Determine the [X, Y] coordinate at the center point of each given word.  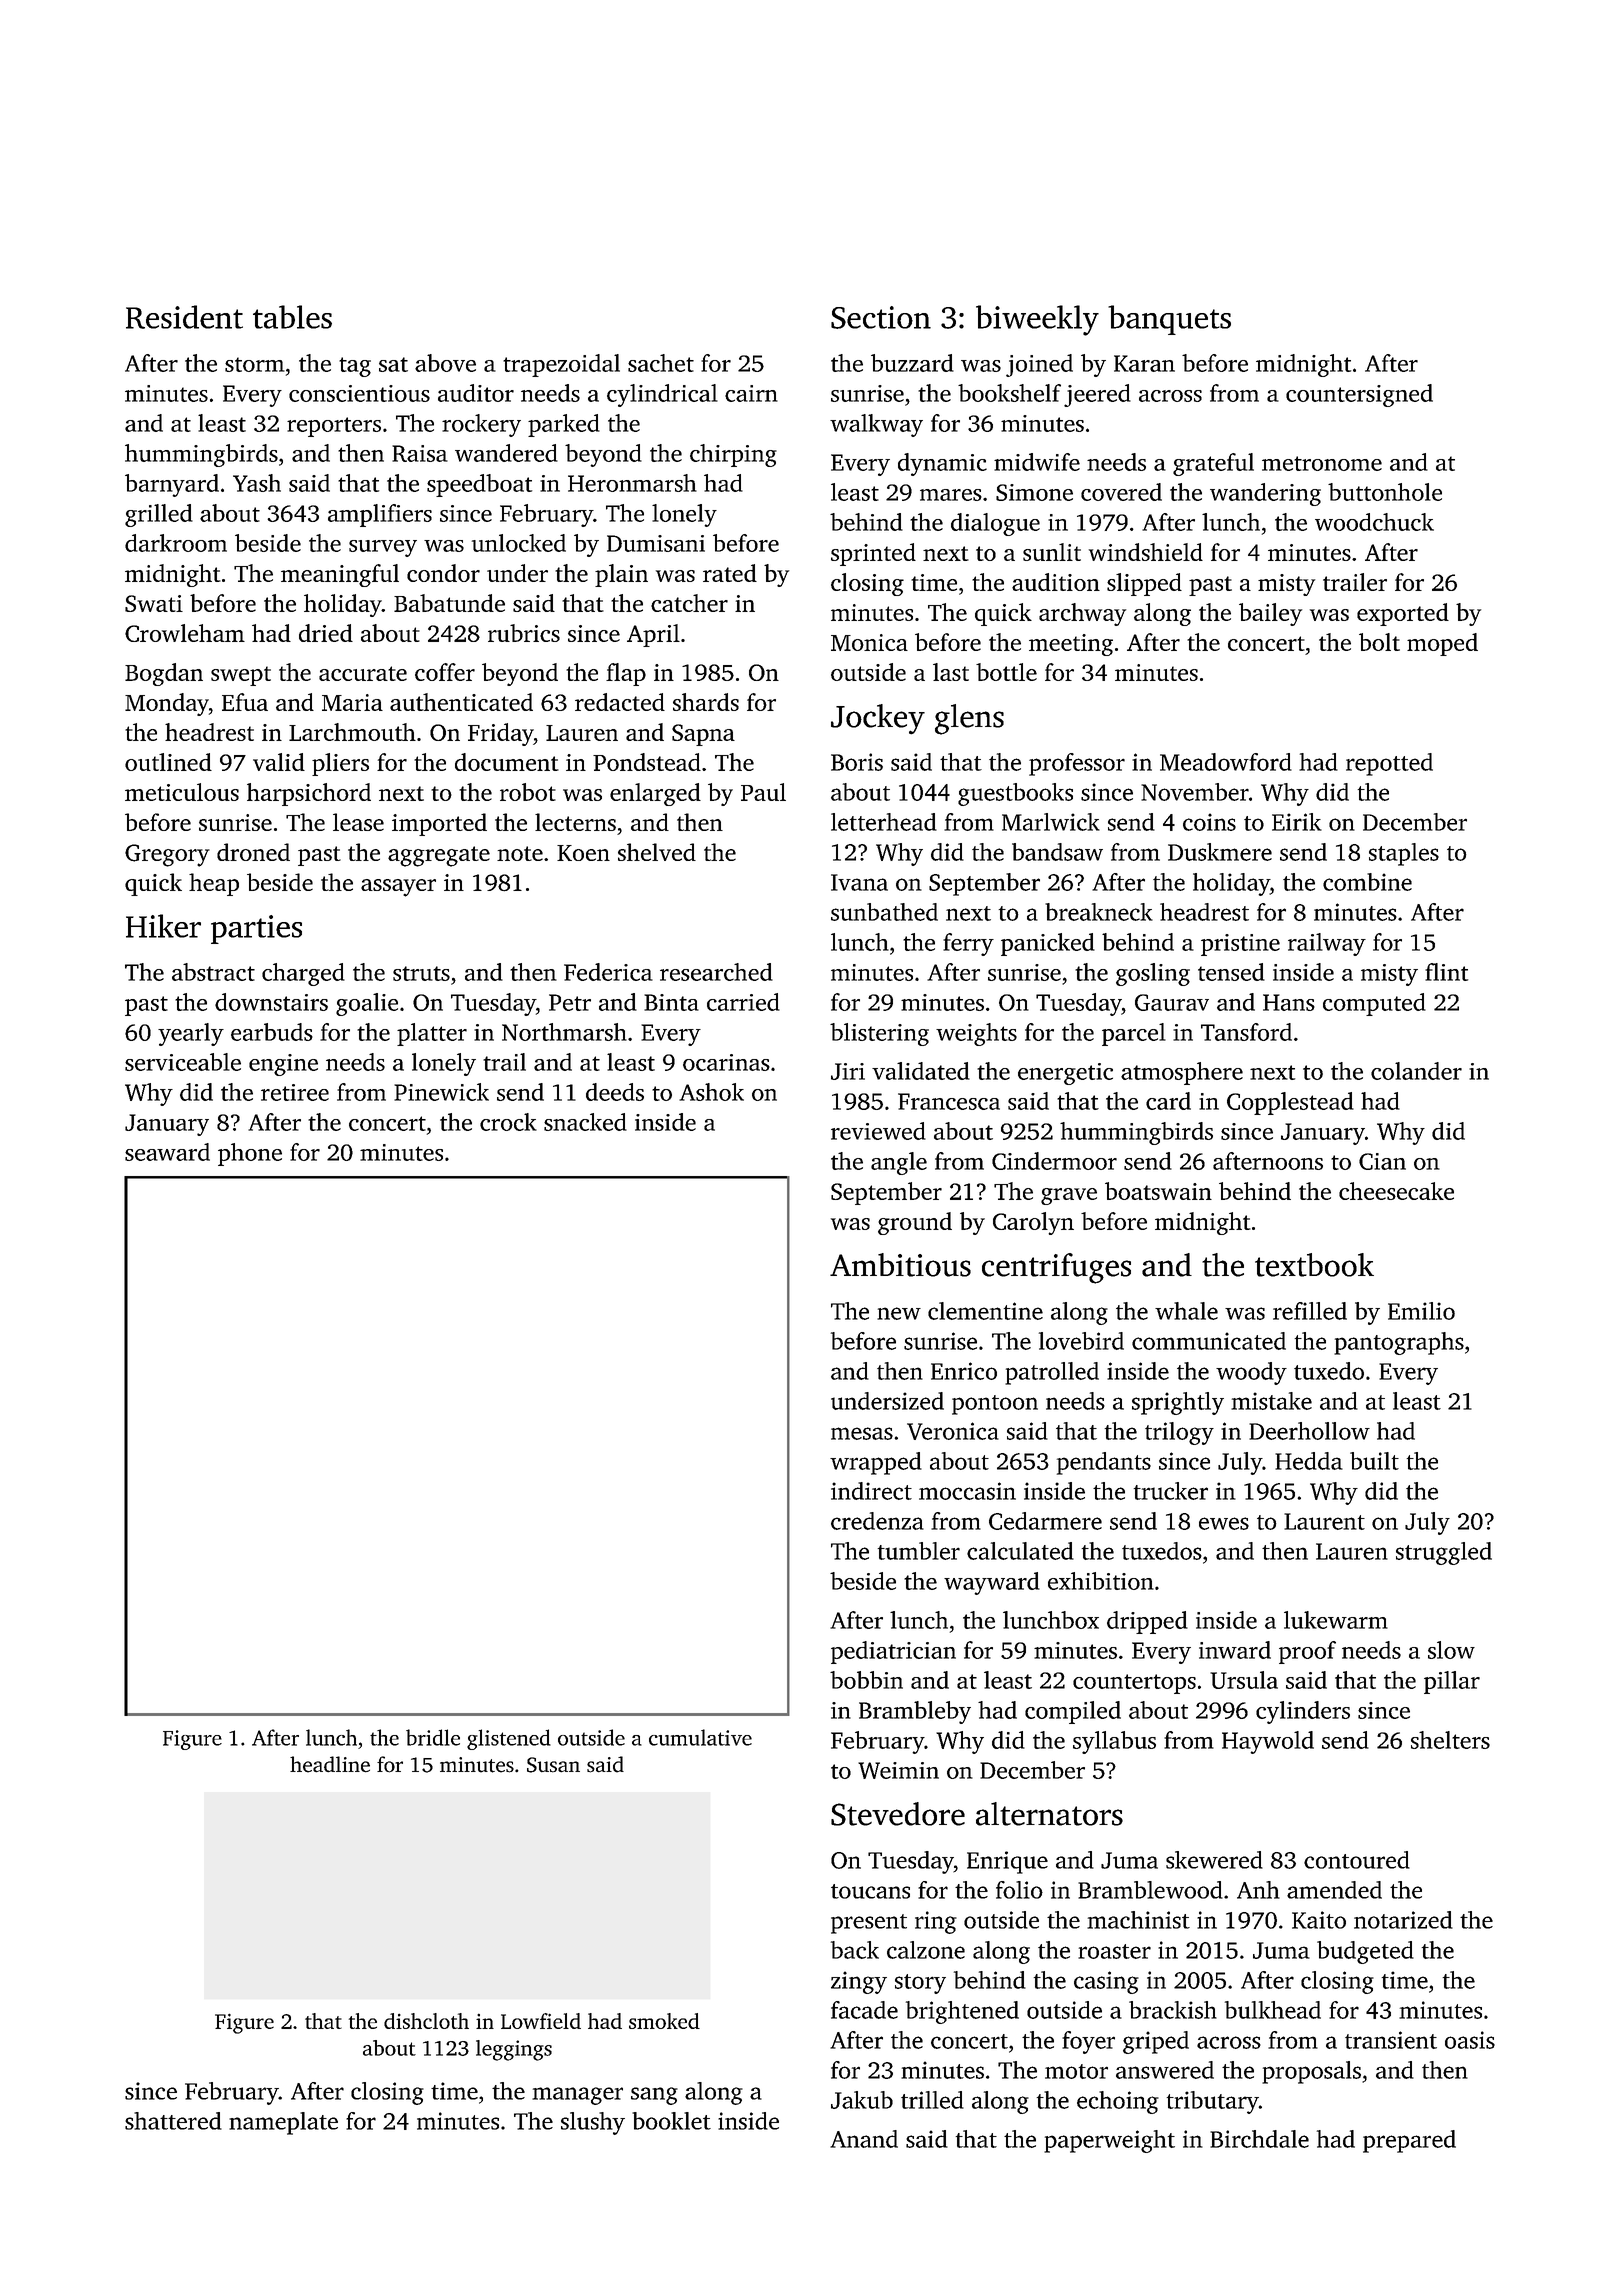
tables [292, 317]
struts [421, 973]
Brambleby [915, 1712]
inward [1235, 1650]
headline [330, 1764]
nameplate [283, 2123]
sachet [661, 363]
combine [1367, 882]
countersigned [1359, 395]
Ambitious [900, 1265]
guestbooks [1015, 794]
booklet [671, 2121]
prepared [1409, 2141]
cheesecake [1396, 1191]
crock [508, 1122]
